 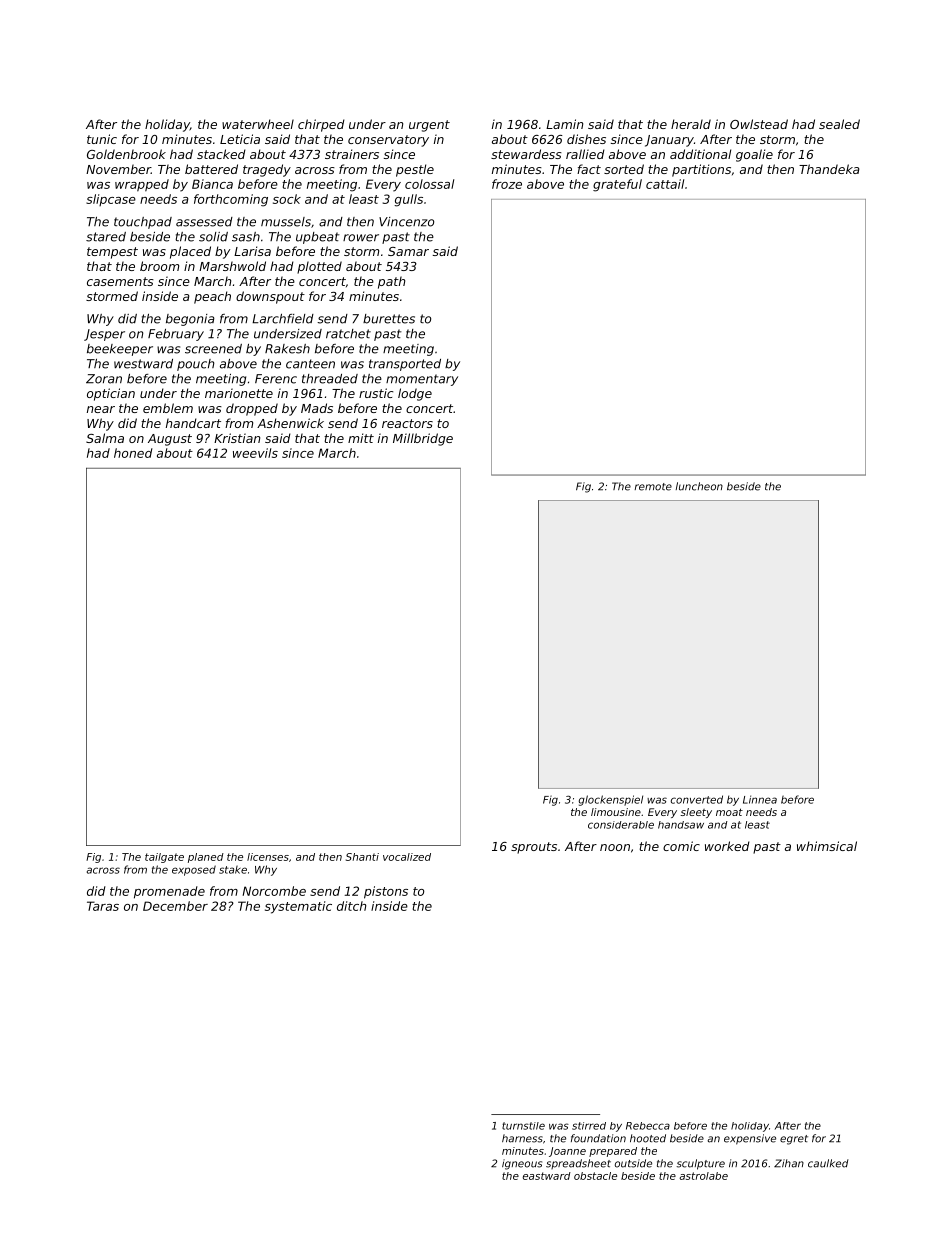 I want to click on Taras, so click(x=103, y=906).
